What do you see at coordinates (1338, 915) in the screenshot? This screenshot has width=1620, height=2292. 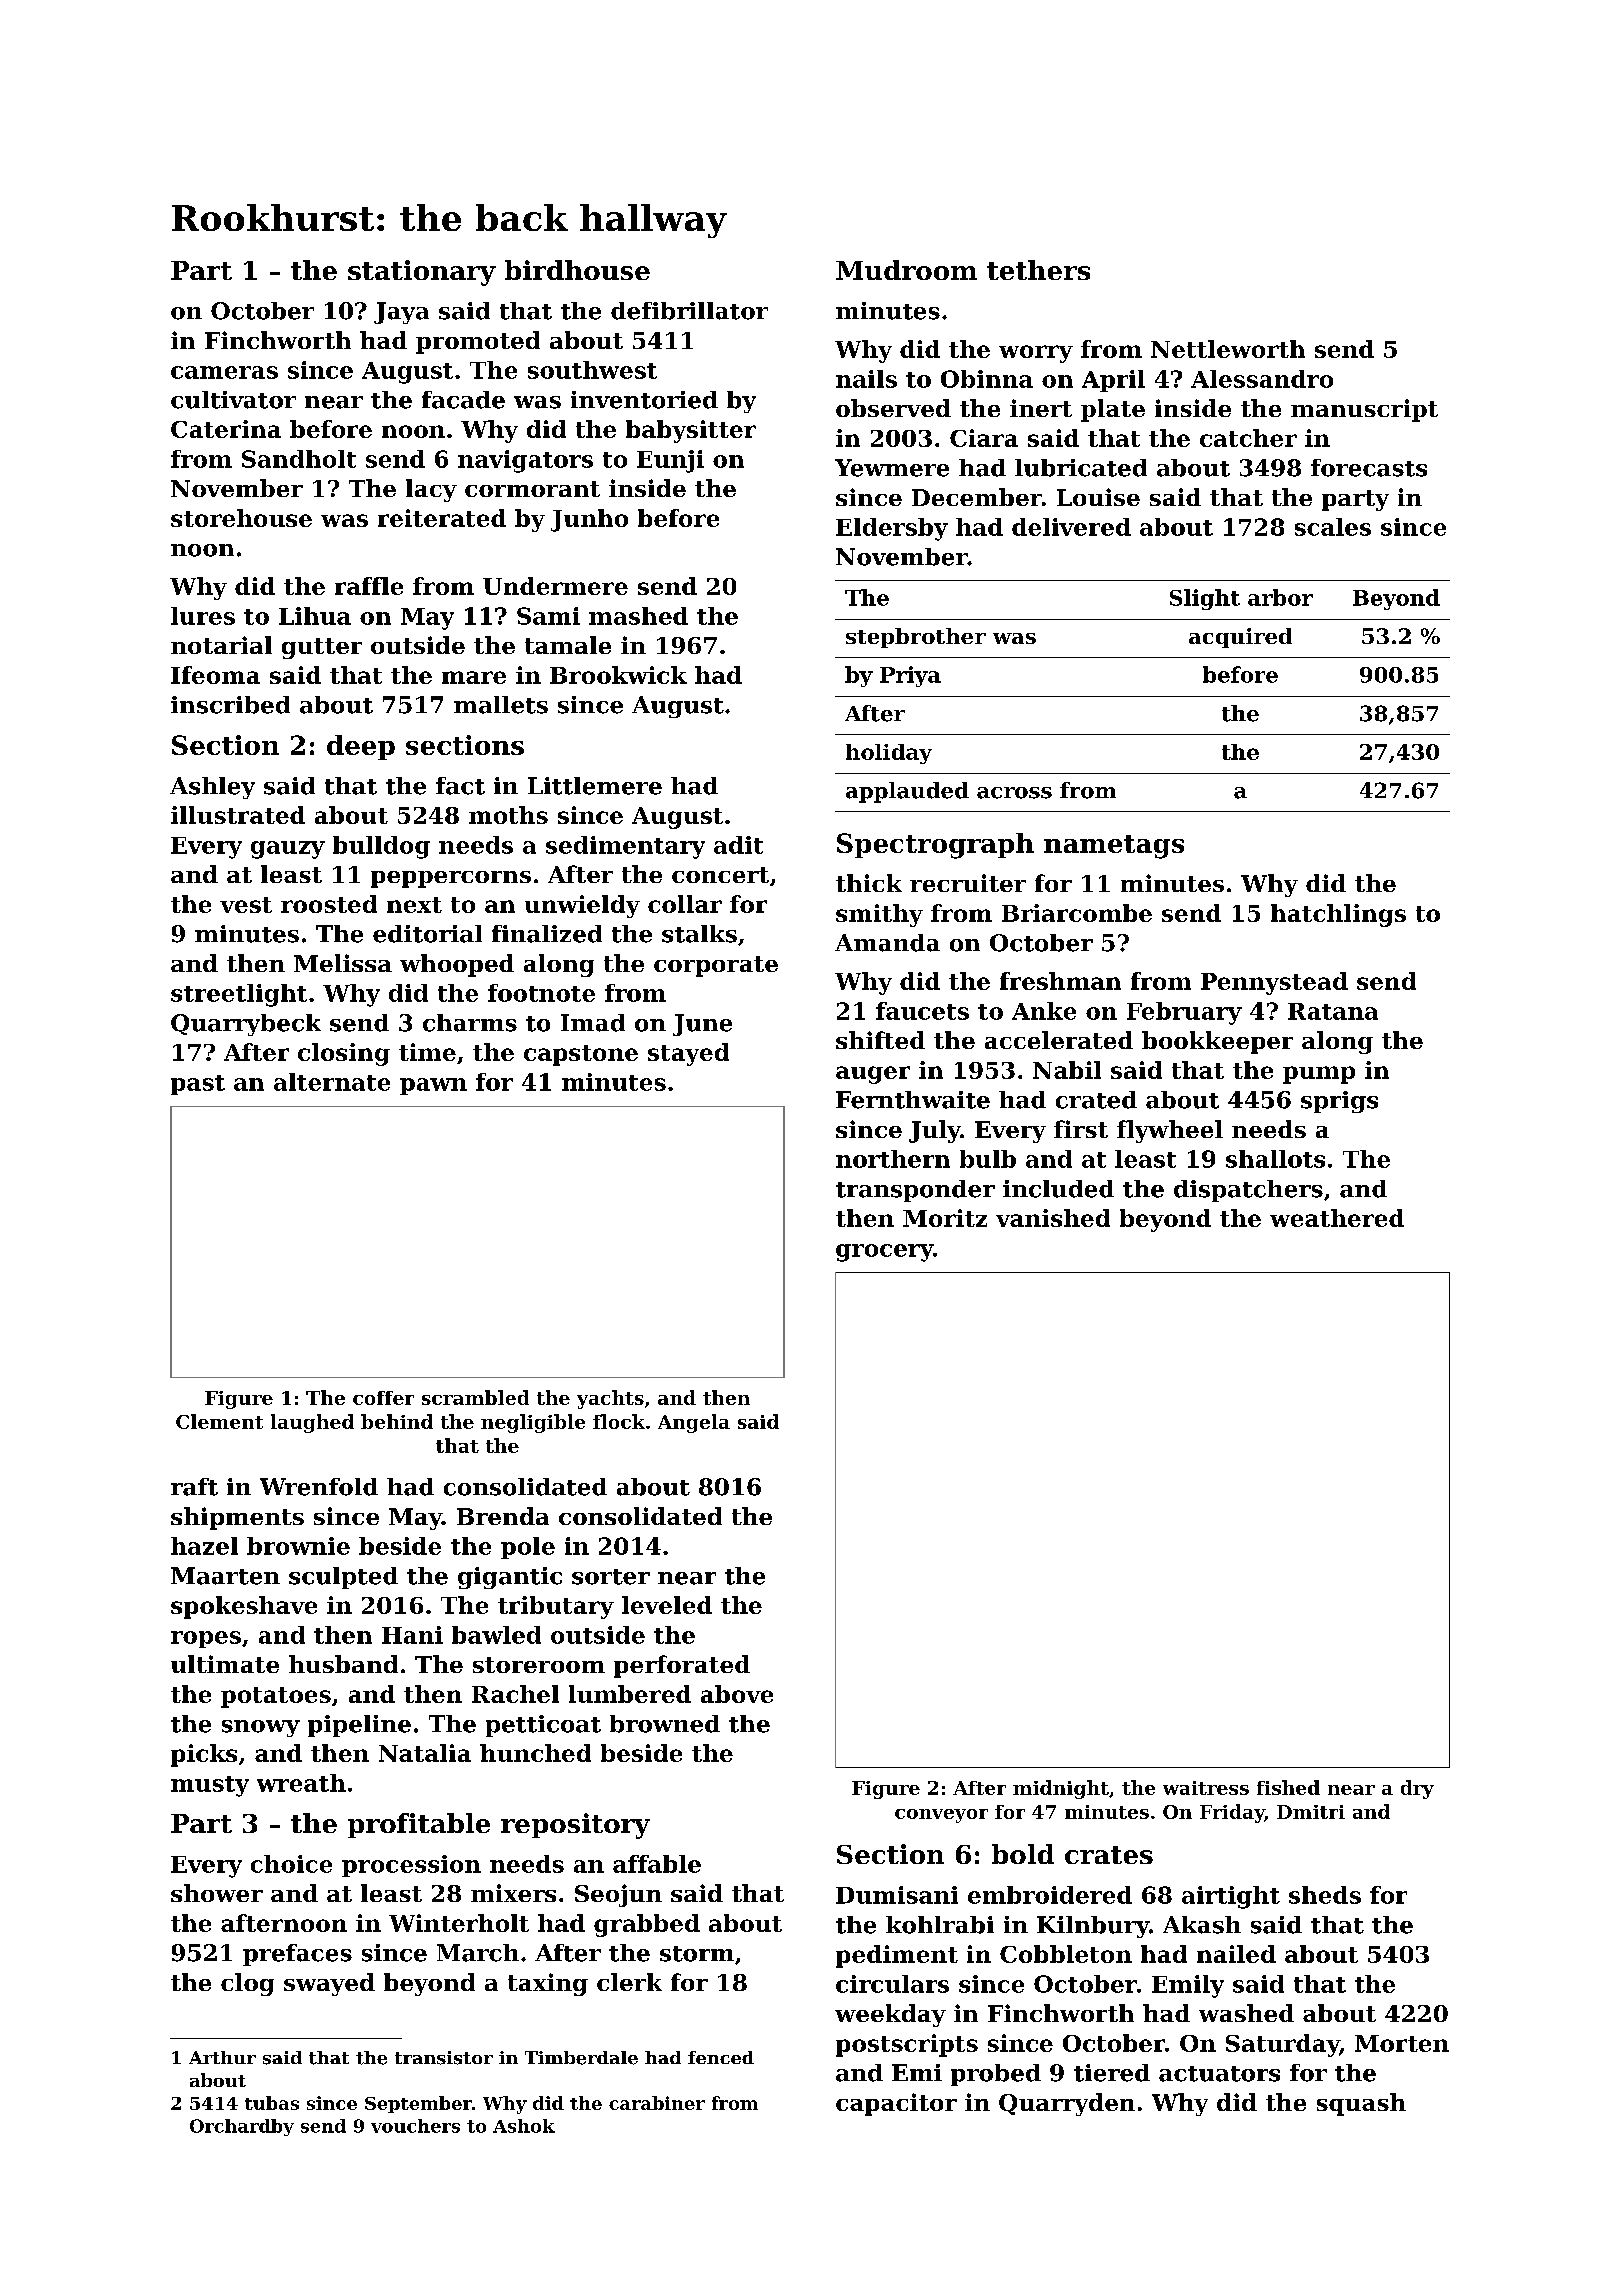 I see `hatchlings` at bounding box center [1338, 915].
